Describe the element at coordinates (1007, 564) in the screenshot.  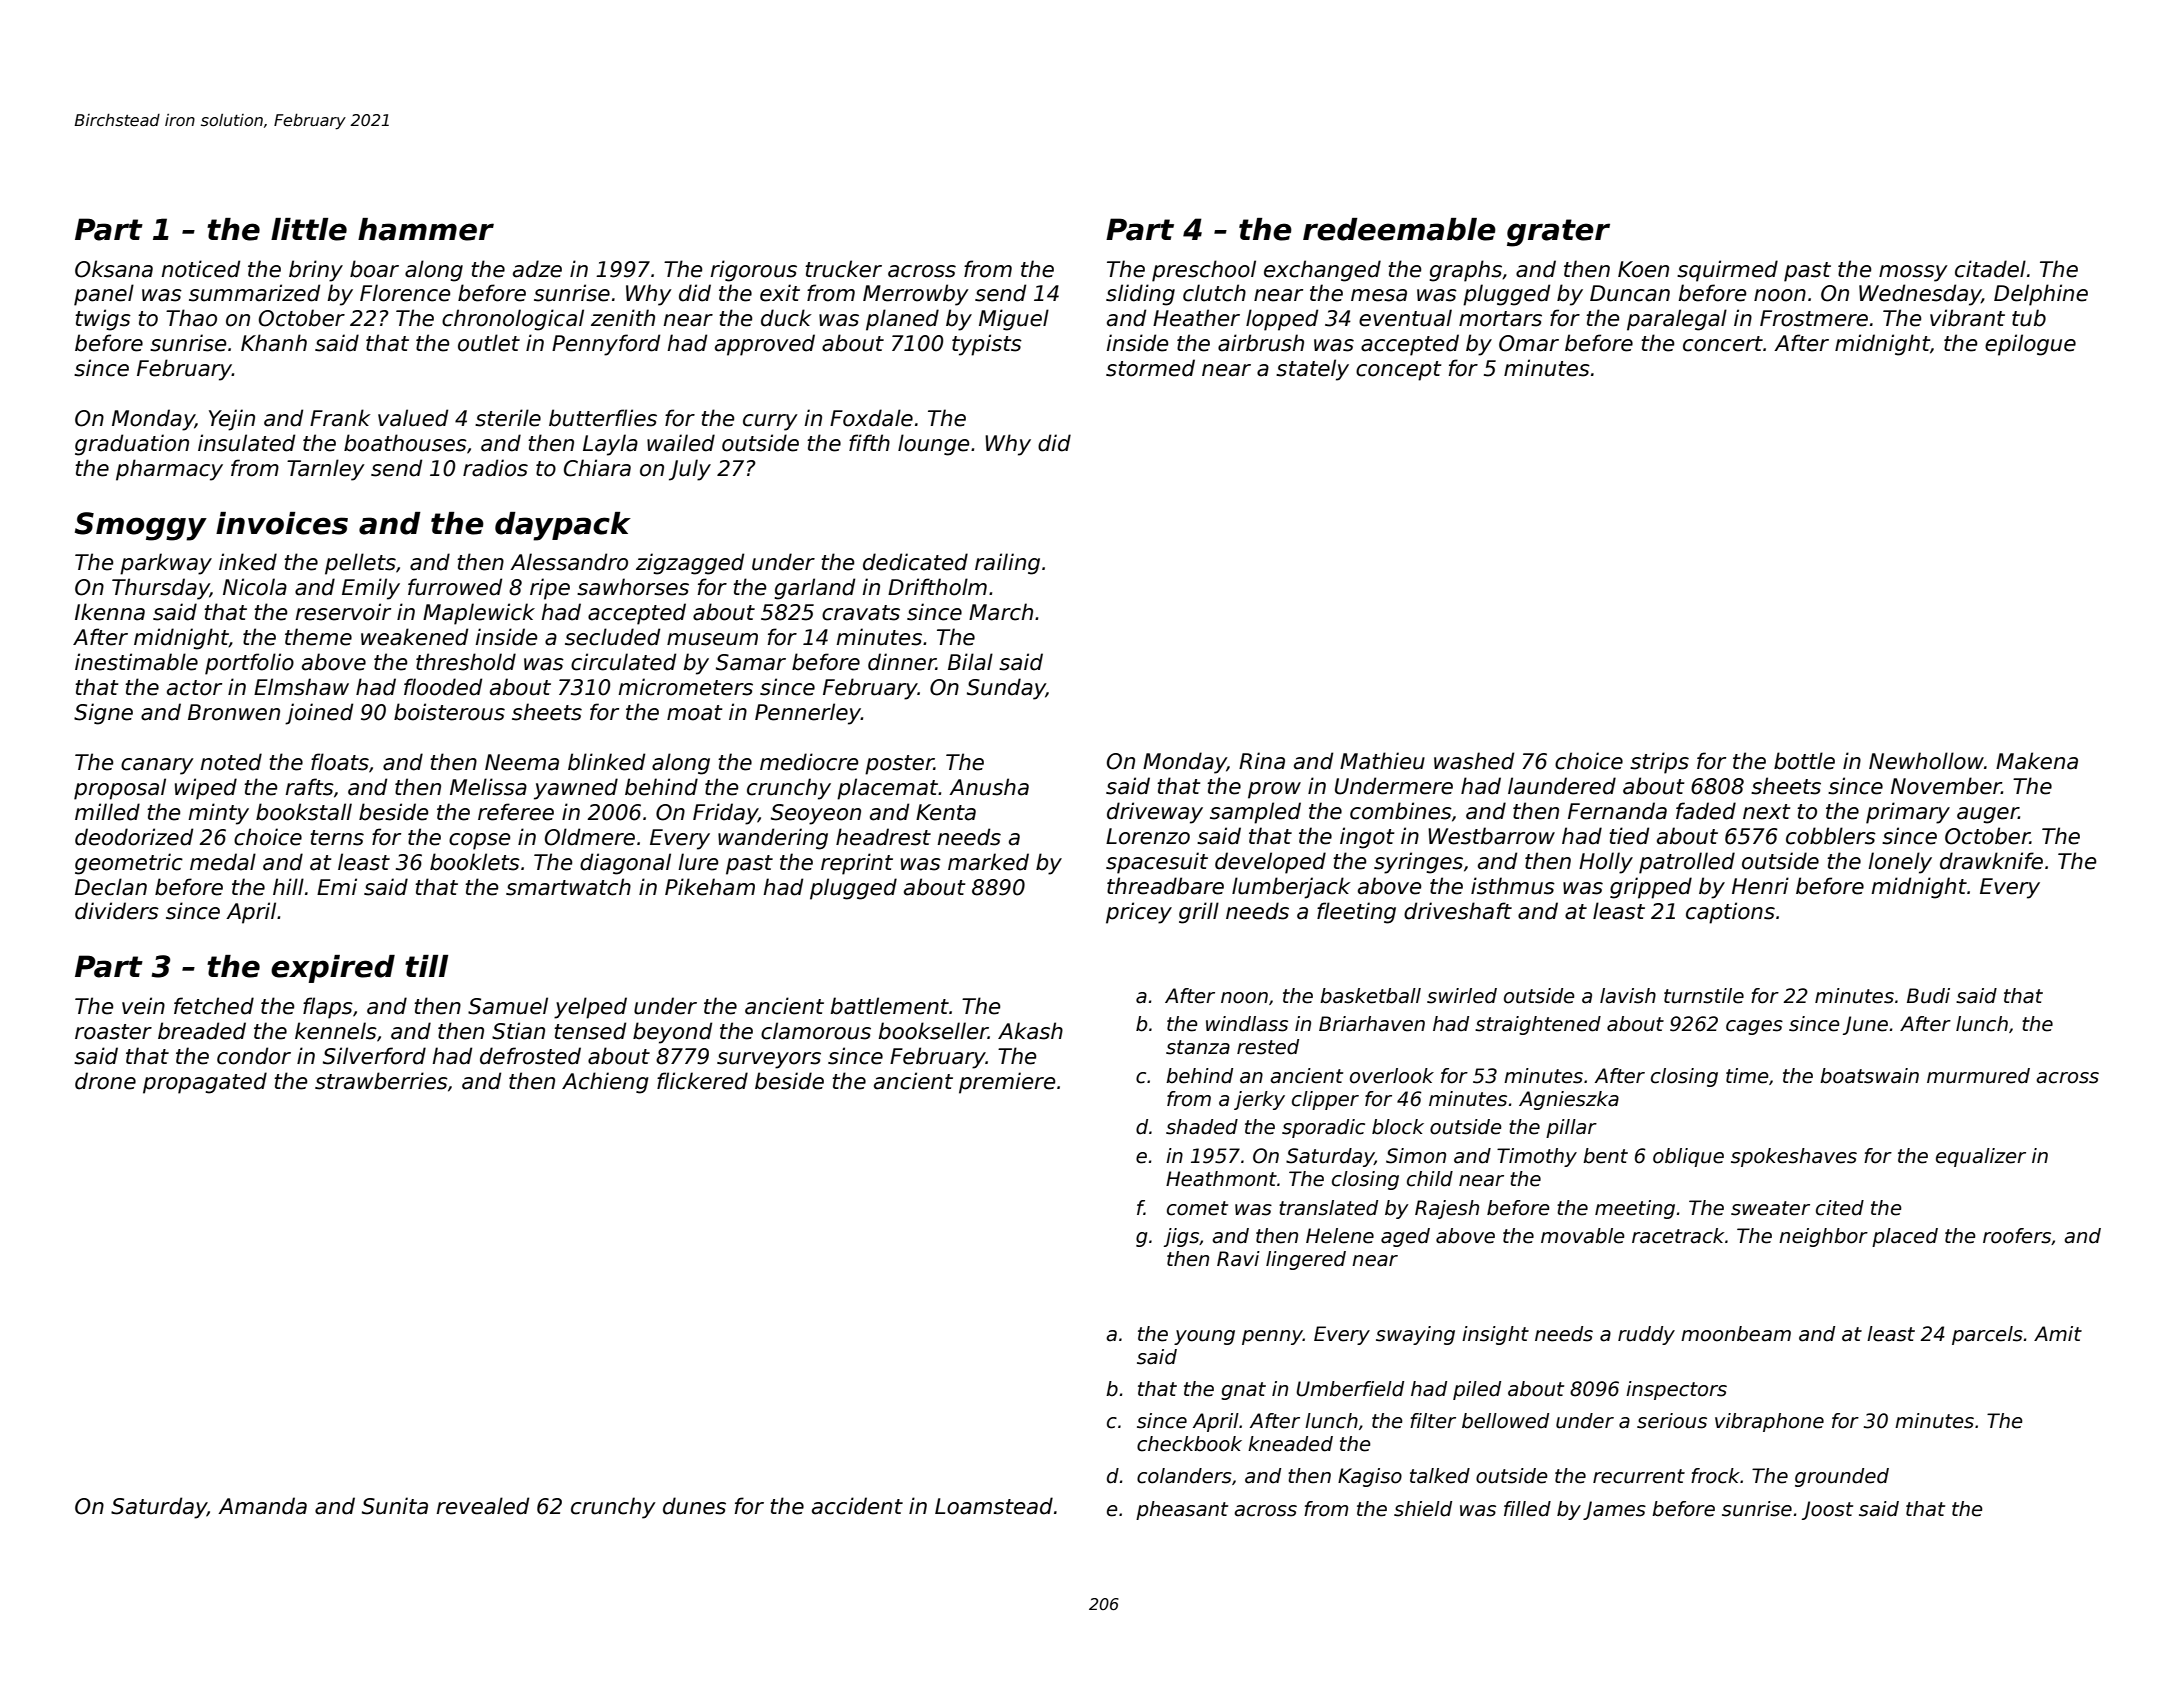
I see `railing` at that location.
